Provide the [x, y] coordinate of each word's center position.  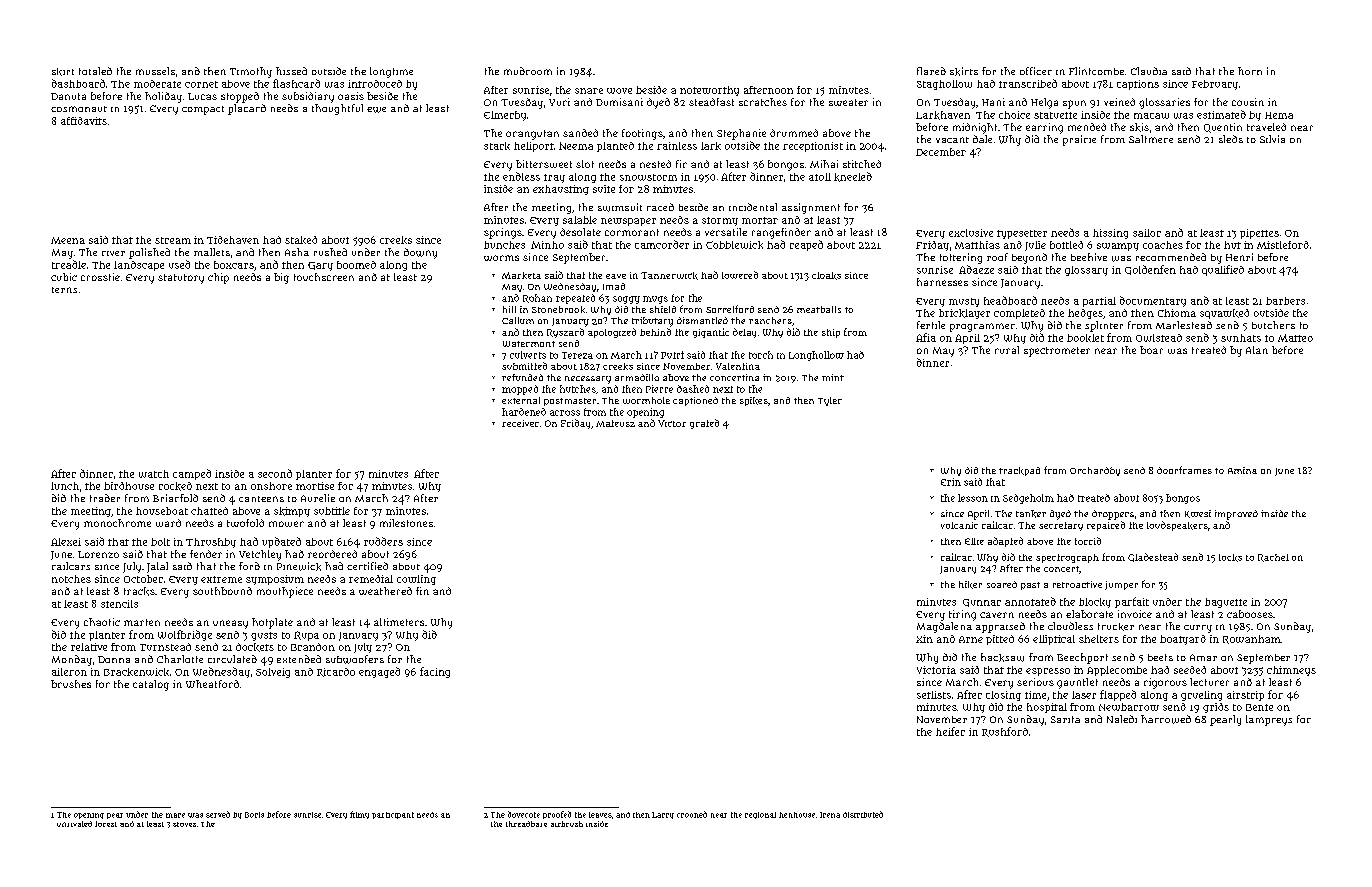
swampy [1118, 247]
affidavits [84, 121]
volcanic [959, 525]
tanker [1031, 514]
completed [1019, 314]
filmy [359, 815]
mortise [315, 486]
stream [173, 240]
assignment [811, 208]
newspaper [628, 222]
